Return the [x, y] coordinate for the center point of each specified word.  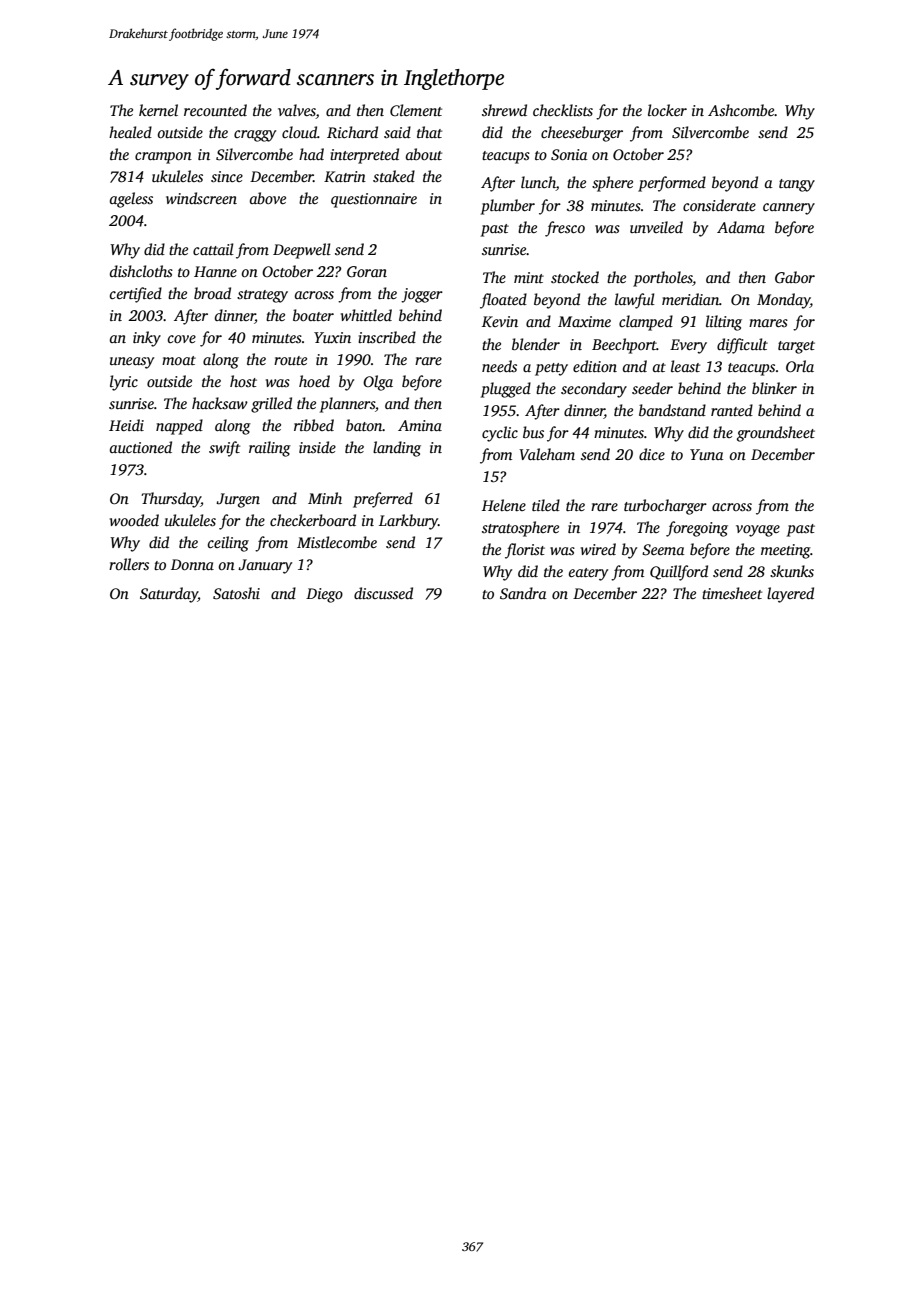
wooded [134, 520]
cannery [789, 209]
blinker [774, 388]
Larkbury [408, 522]
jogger [422, 295]
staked [394, 176]
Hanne [215, 271]
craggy [255, 136]
